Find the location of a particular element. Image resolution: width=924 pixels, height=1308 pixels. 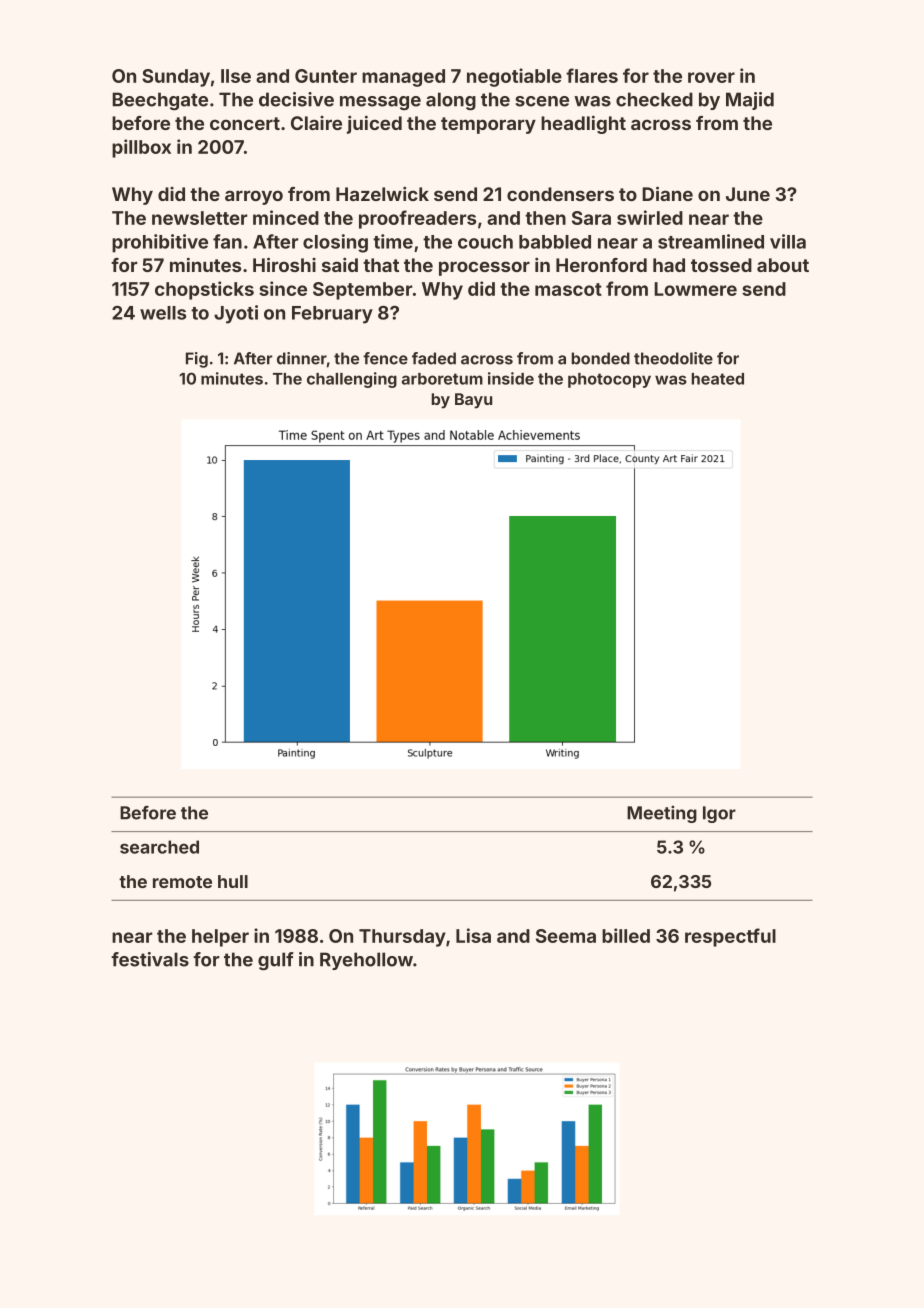

arboretum is located at coordinates (442, 379).
